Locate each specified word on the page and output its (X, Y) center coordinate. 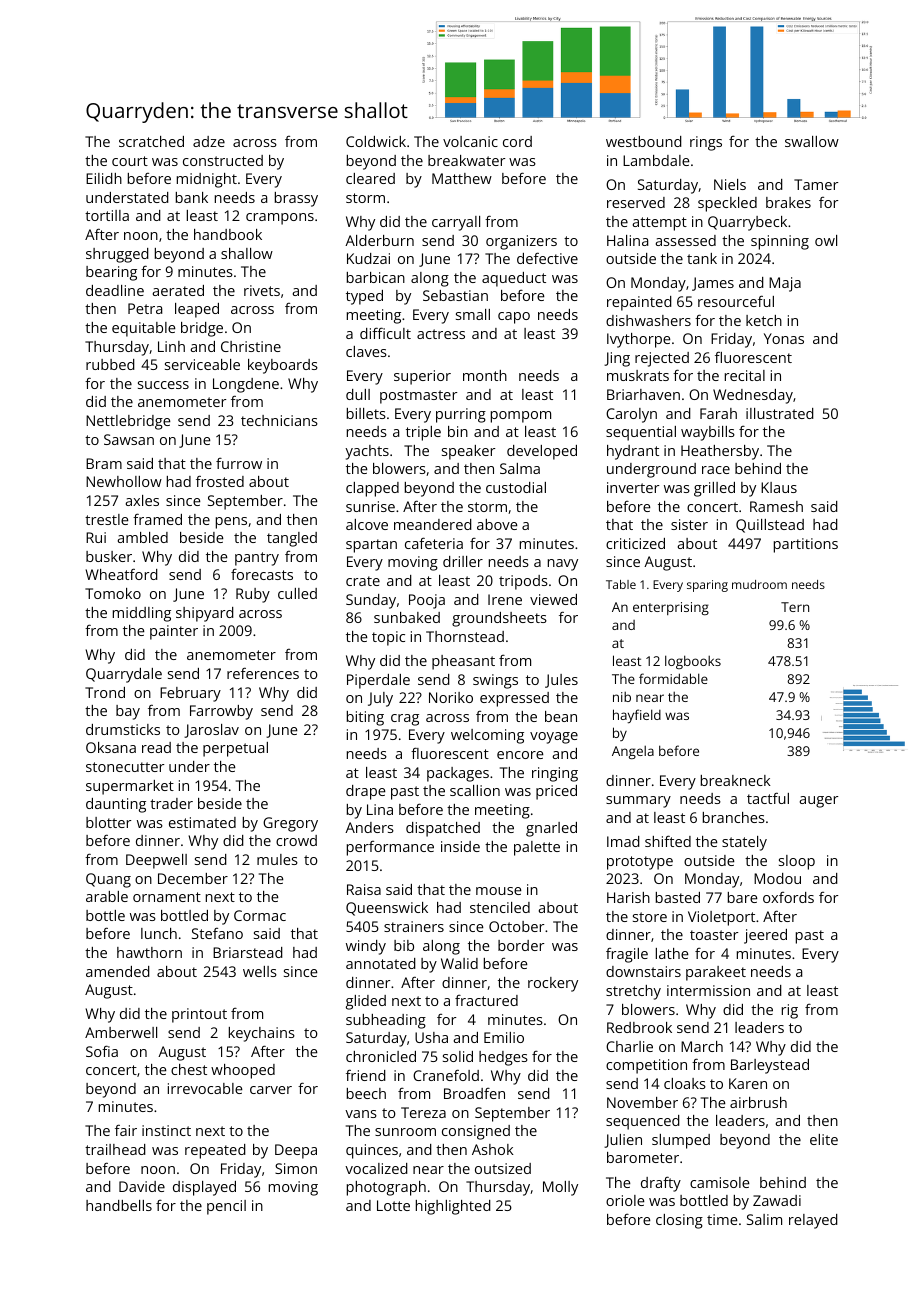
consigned (476, 1132)
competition (646, 1066)
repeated (215, 1151)
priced (556, 792)
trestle (107, 519)
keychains (262, 1034)
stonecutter (125, 767)
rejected (662, 359)
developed (542, 452)
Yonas (784, 338)
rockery (553, 984)
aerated (178, 290)
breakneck (736, 780)
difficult (385, 333)
